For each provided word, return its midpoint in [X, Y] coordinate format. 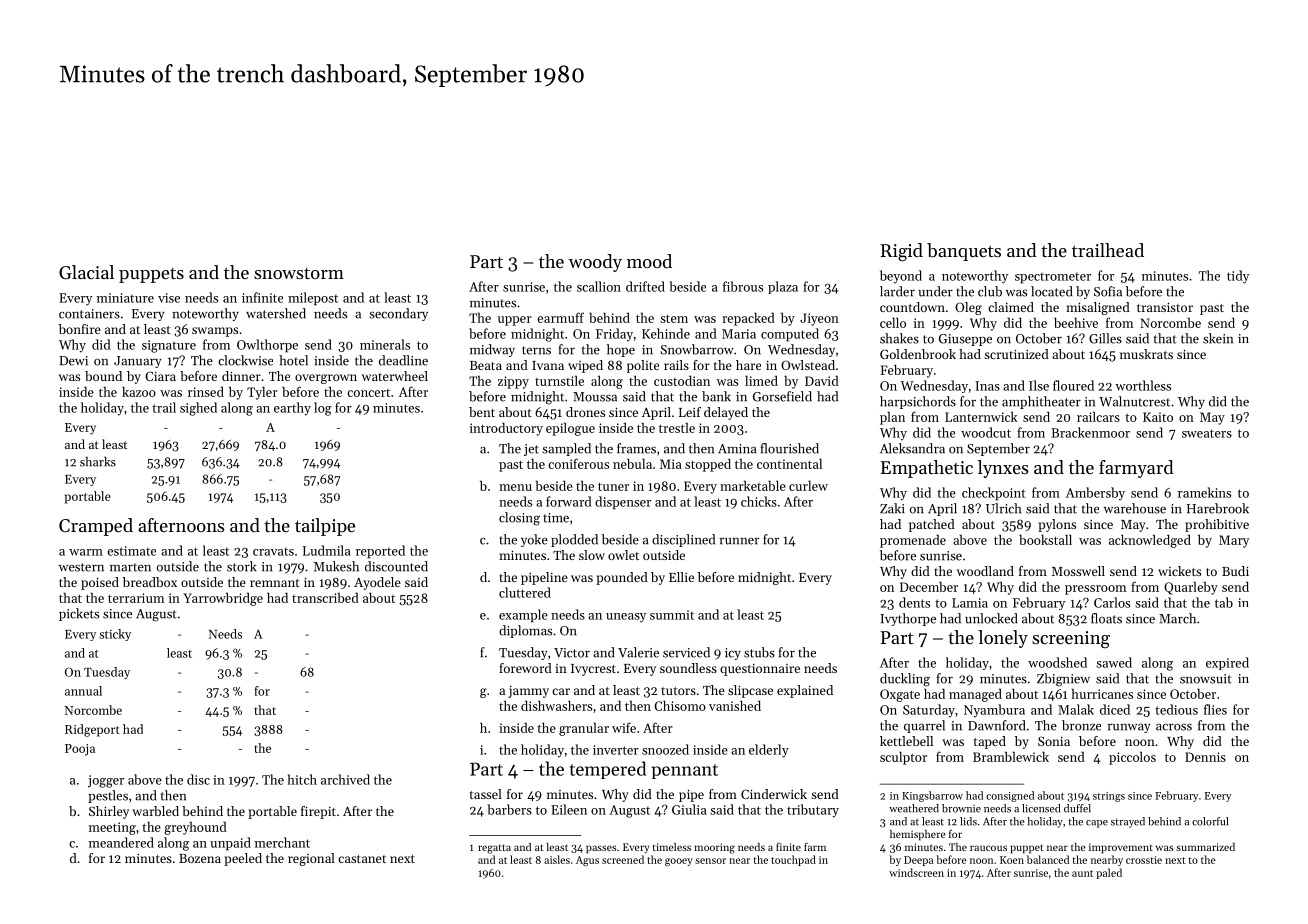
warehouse [1135, 508]
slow [592, 555]
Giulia [689, 809]
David [822, 380]
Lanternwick [981, 417]
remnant [275, 583]
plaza [783, 287]
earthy [292, 409]
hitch [302, 779]
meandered [121, 842]
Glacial [86, 272]
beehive [1076, 322]
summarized [1205, 847]
